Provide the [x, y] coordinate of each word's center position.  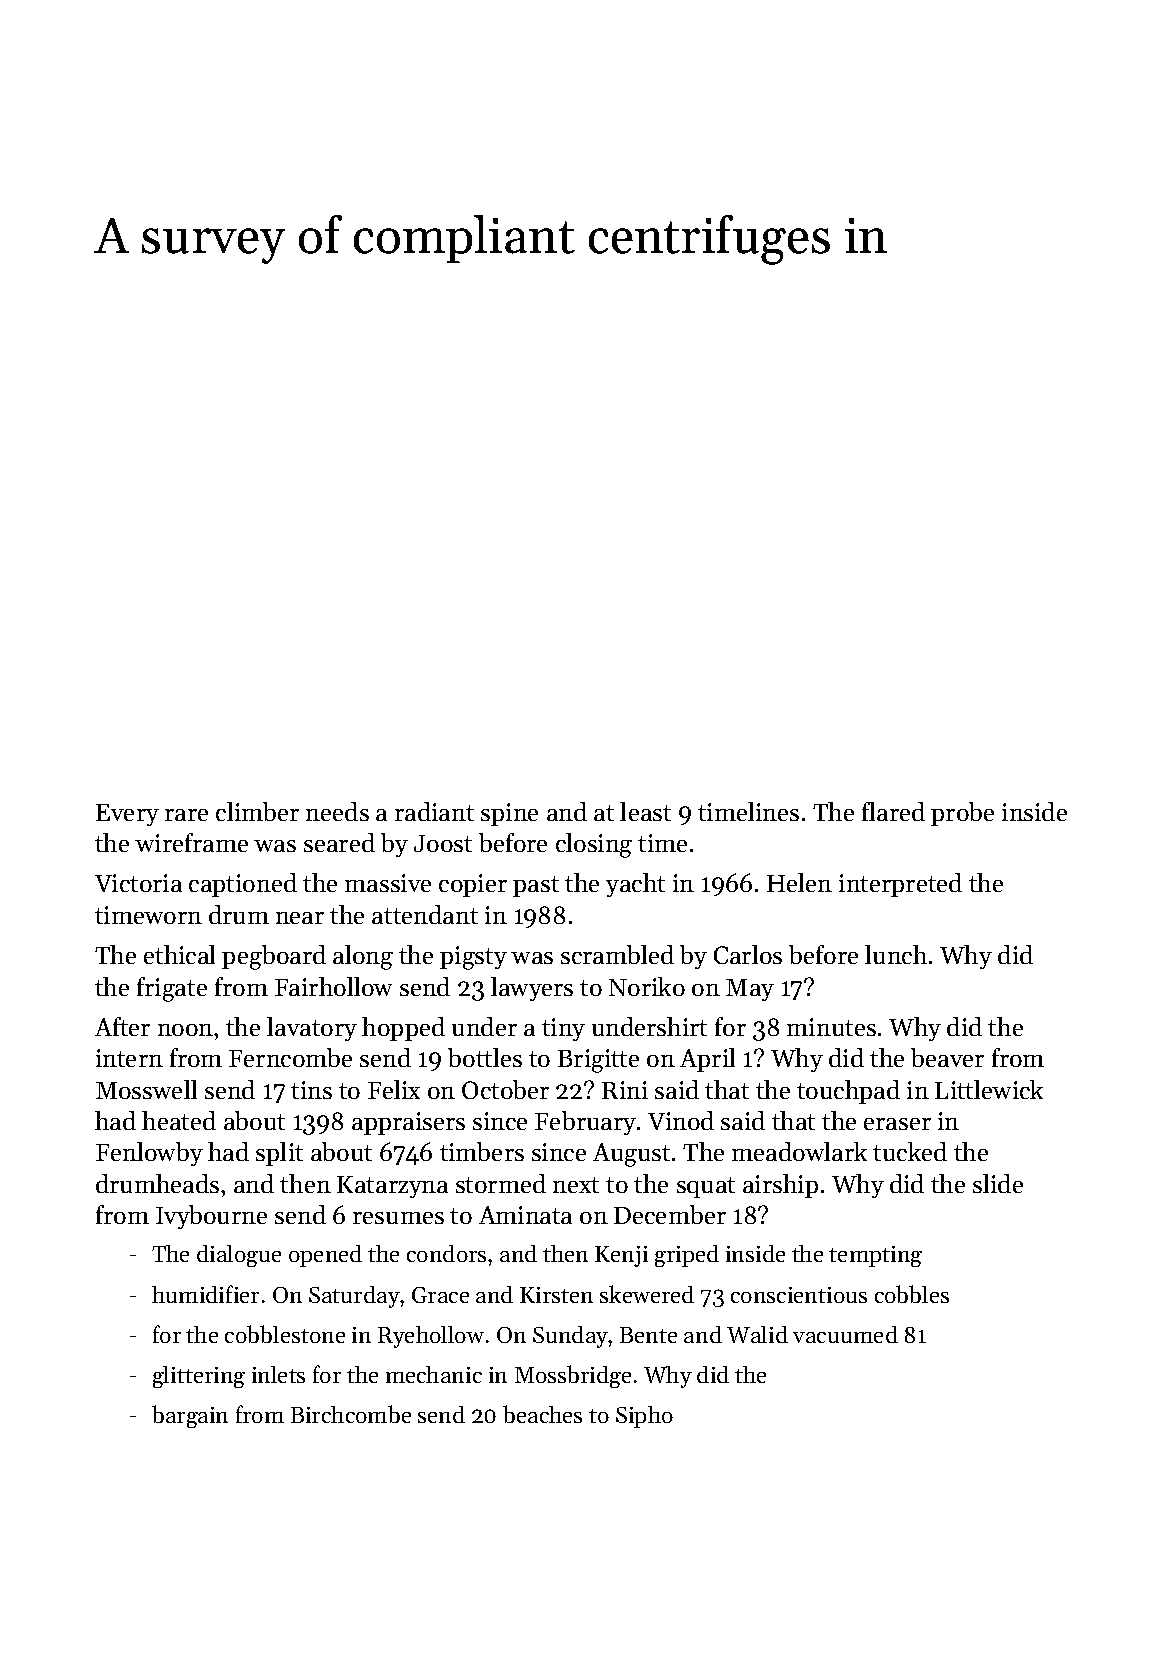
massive [388, 883]
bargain [190, 1416]
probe [962, 814]
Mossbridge [573, 1376]
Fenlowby [149, 1154]
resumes [398, 1218]
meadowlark [799, 1151]
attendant [425, 914]
